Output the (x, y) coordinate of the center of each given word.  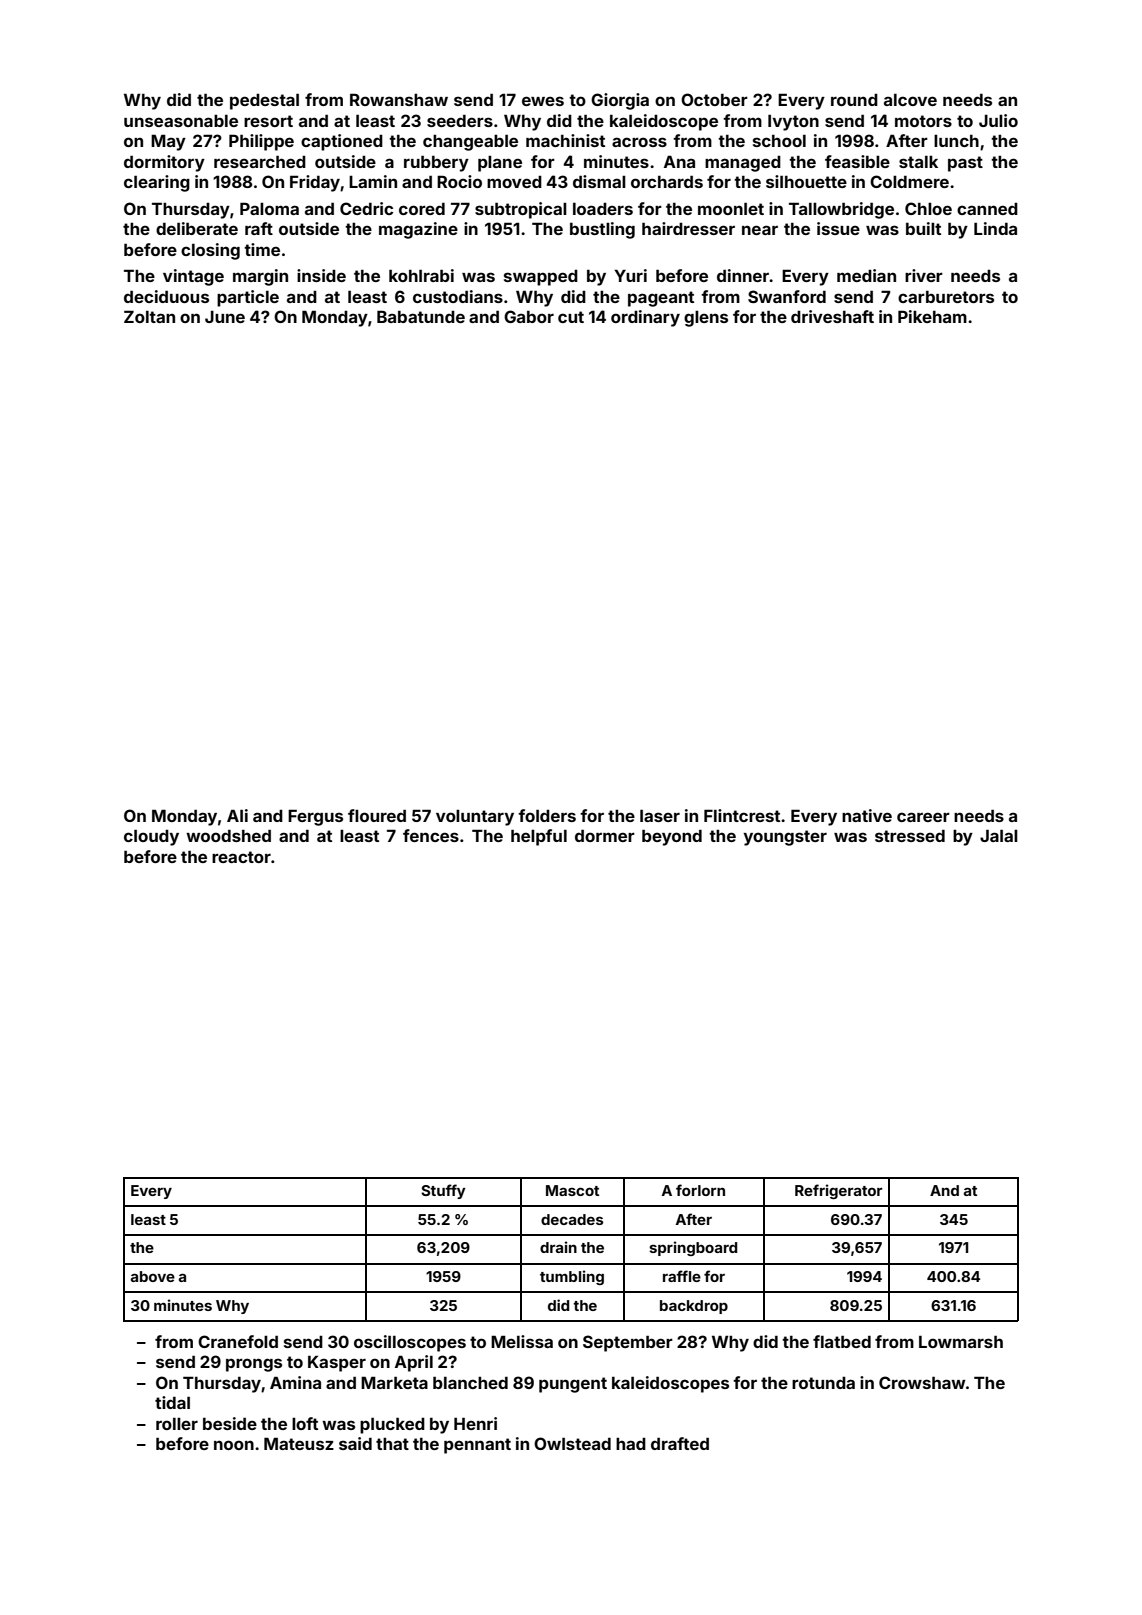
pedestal (264, 102)
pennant (477, 1446)
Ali (237, 815)
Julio (998, 120)
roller (177, 1424)
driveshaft (832, 316)
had (631, 1444)
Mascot (572, 1190)
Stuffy (443, 1191)
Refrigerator (838, 1191)
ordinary (645, 318)
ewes (543, 101)
